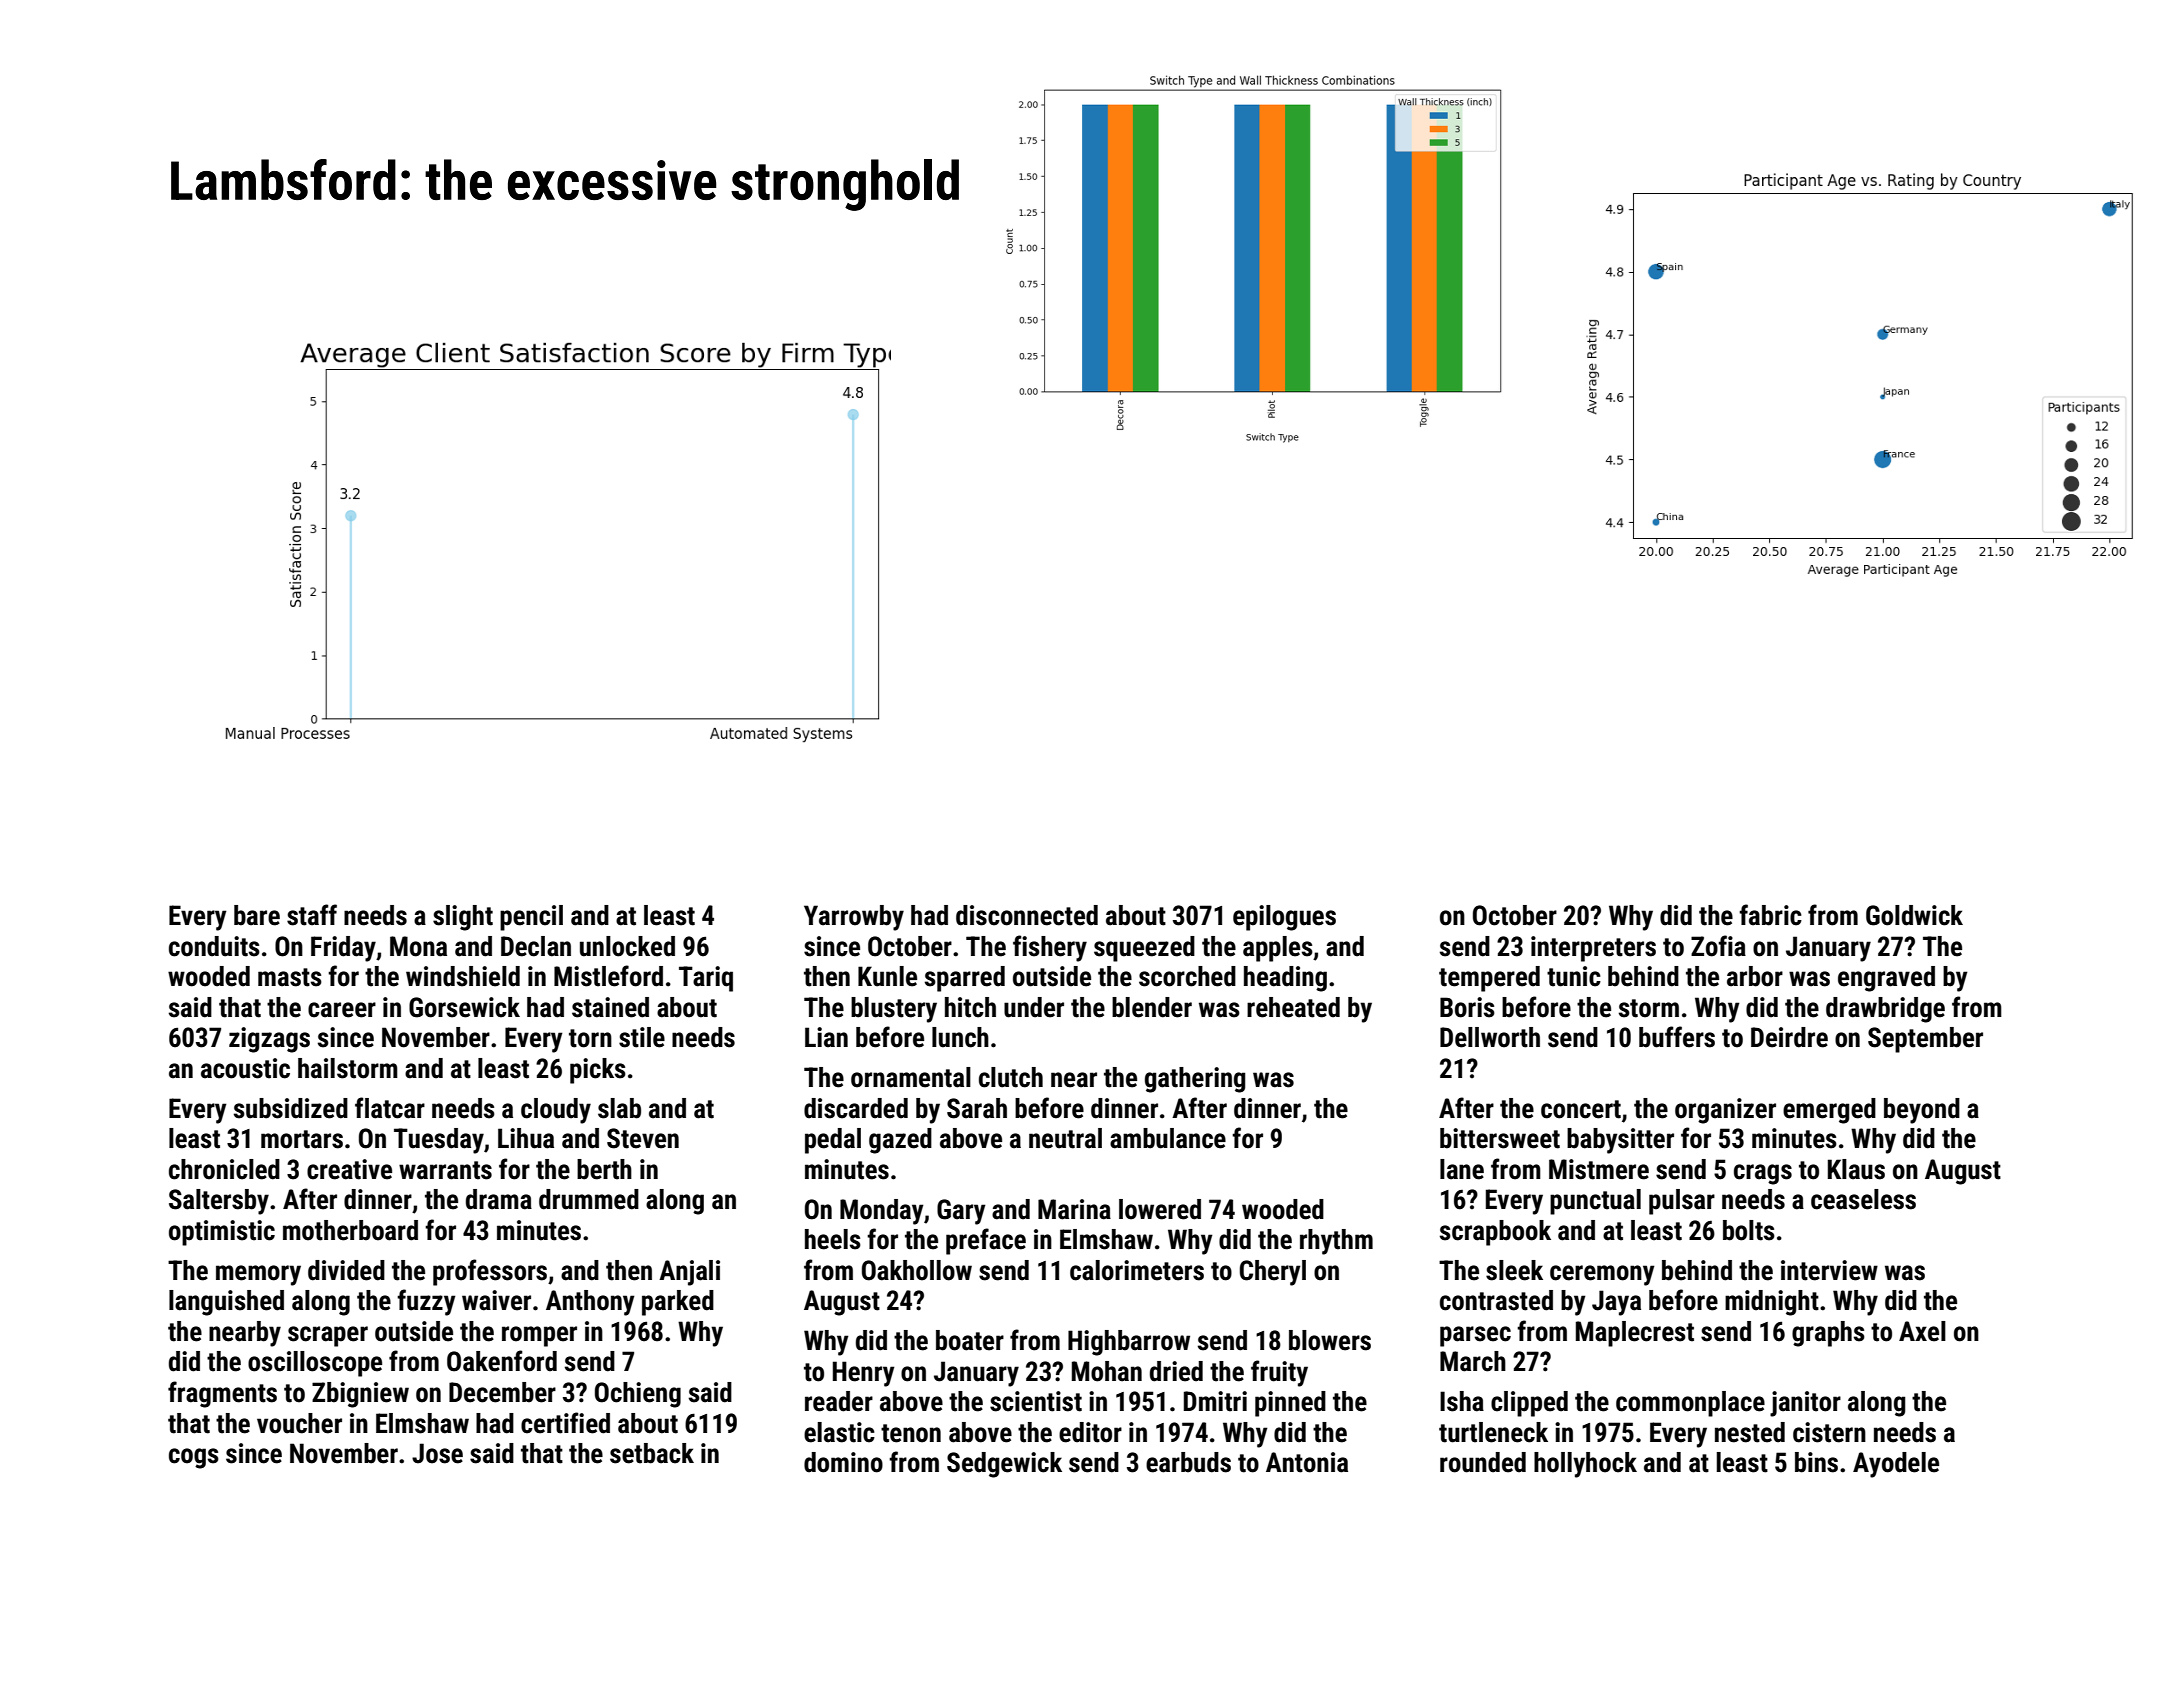 The width and height of the screenshot is (2178, 1683). Describe the element at coordinates (961, 1212) in the screenshot. I see `Gary` at that location.
